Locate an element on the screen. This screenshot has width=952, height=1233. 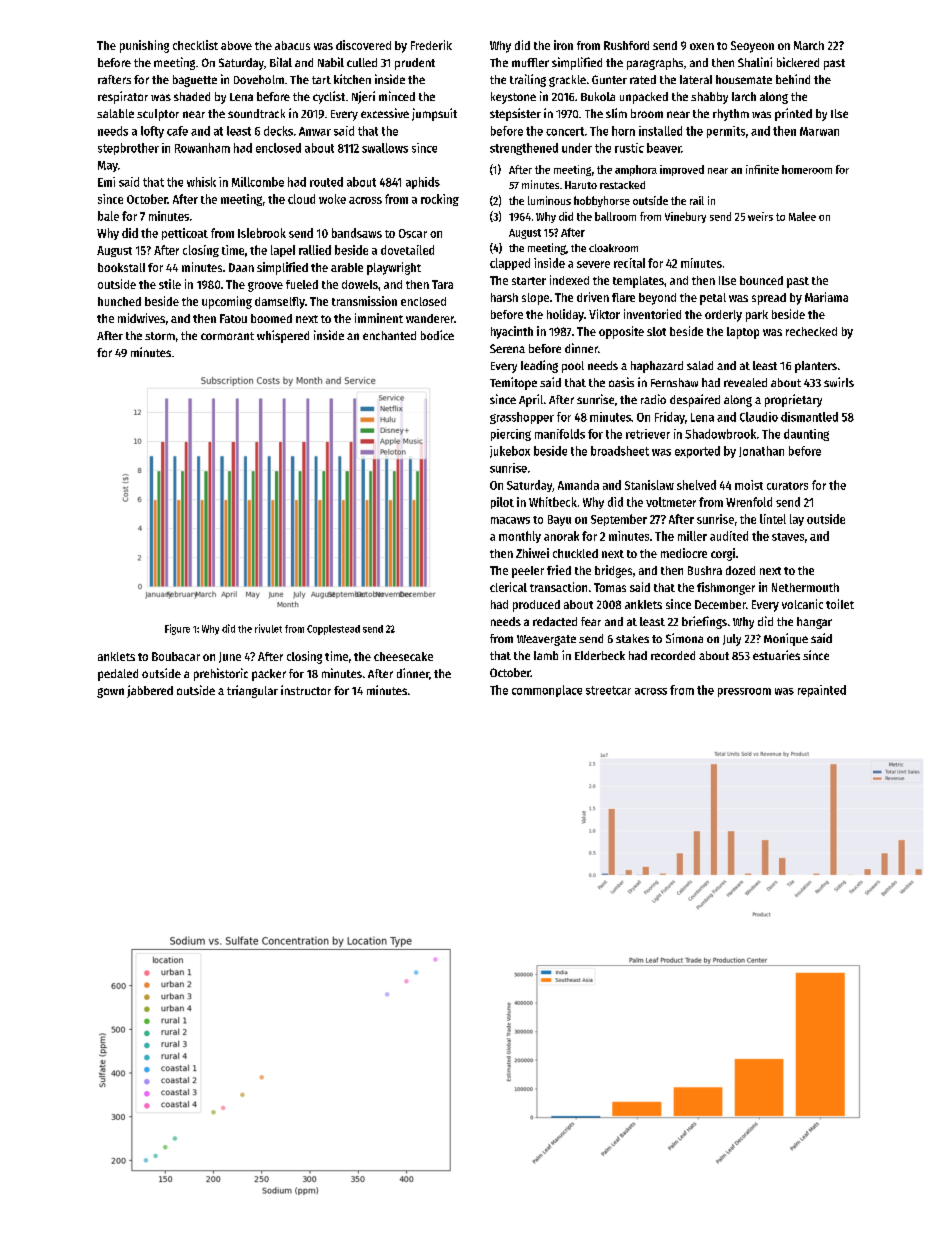
jumpsuit is located at coordinates (434, 114).
